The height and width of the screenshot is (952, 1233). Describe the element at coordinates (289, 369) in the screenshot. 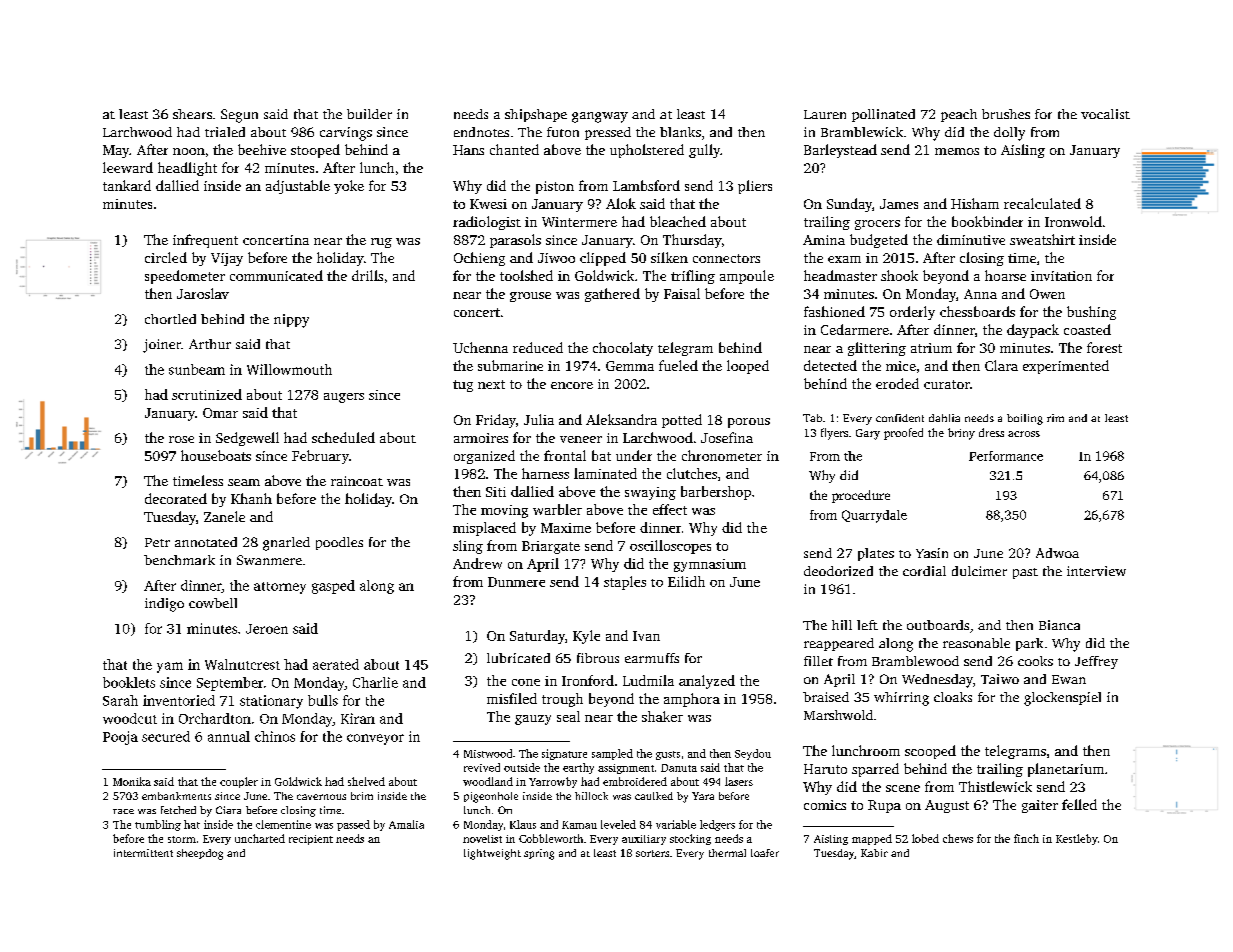

I see `Willowmouth` at that location.
